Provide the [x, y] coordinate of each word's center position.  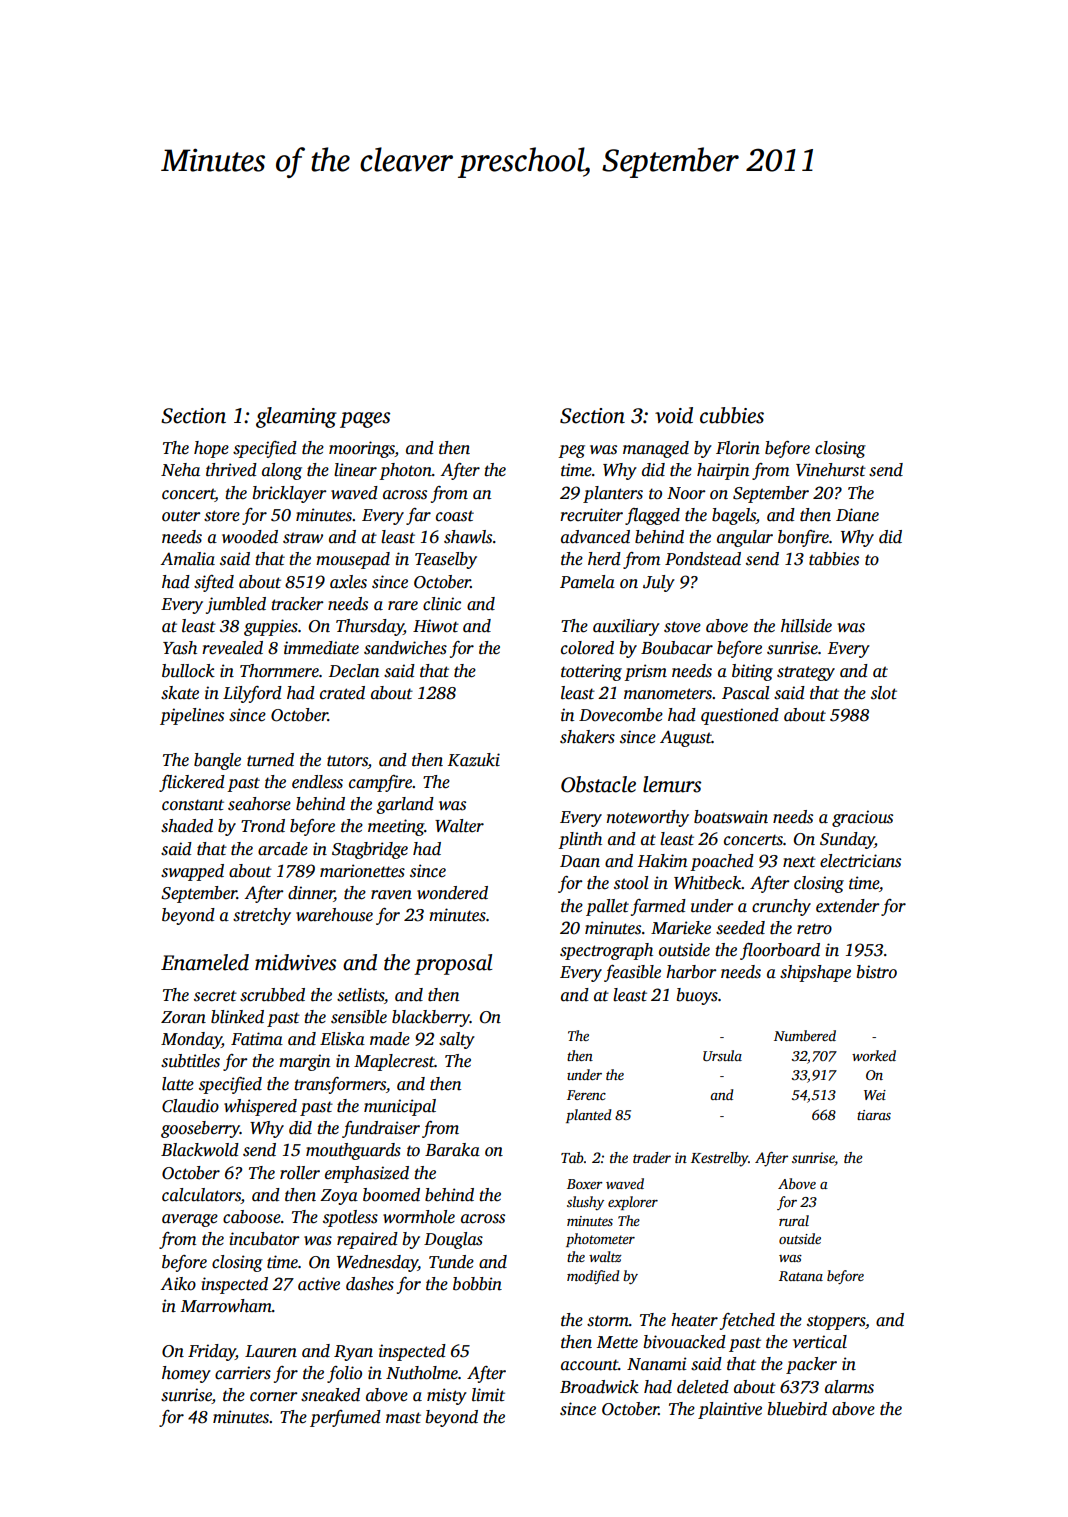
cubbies [732, 415]
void [674, 415]
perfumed [345, 1418]
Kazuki [474, 760]
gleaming [296, 417]
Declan [354, 671]
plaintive [730, 1410]
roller [300, 1173]
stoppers [836, 1322]
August [686, 738]
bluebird [797, 1409]
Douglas [453, 1240]
